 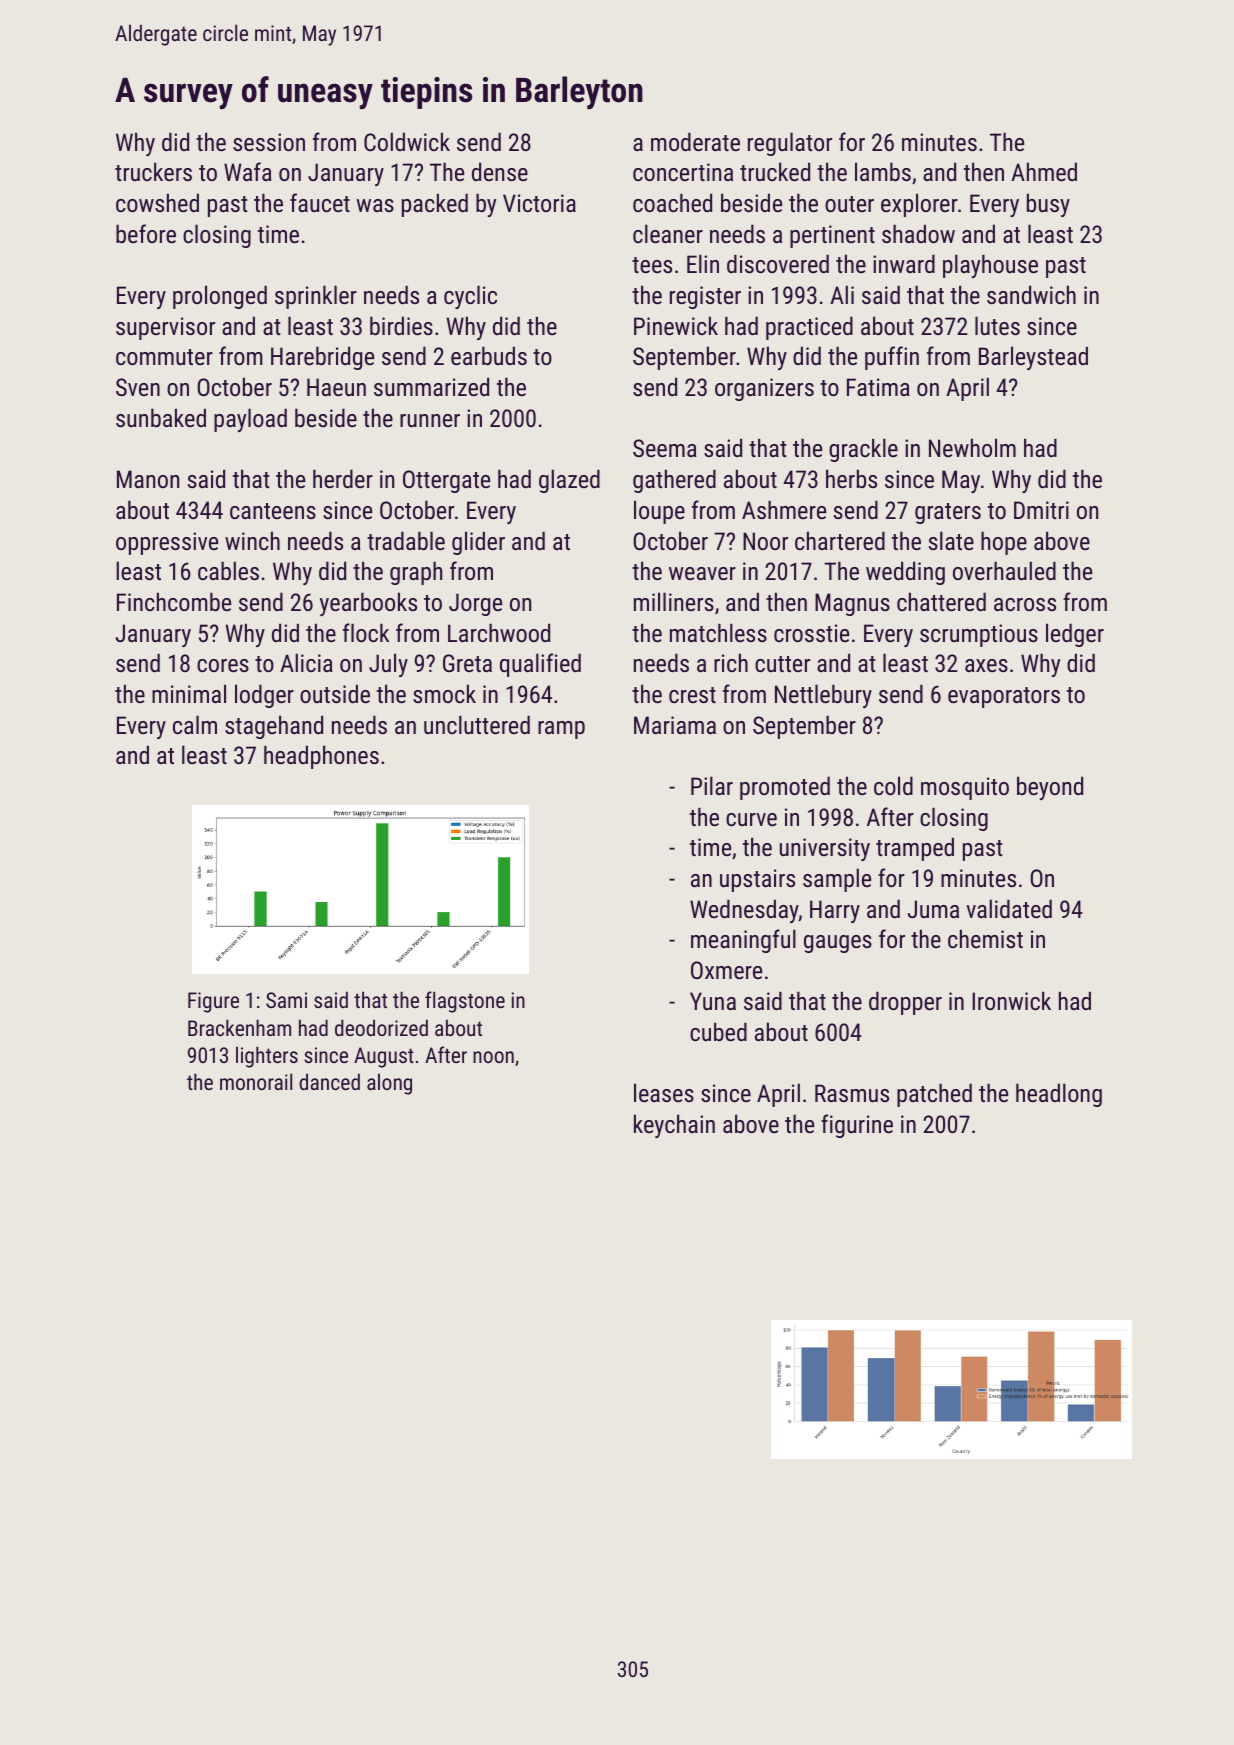 What do you see at coordinates (904, 263) in the screenshot?
I see `inward` at bounding box center [904, 263].
